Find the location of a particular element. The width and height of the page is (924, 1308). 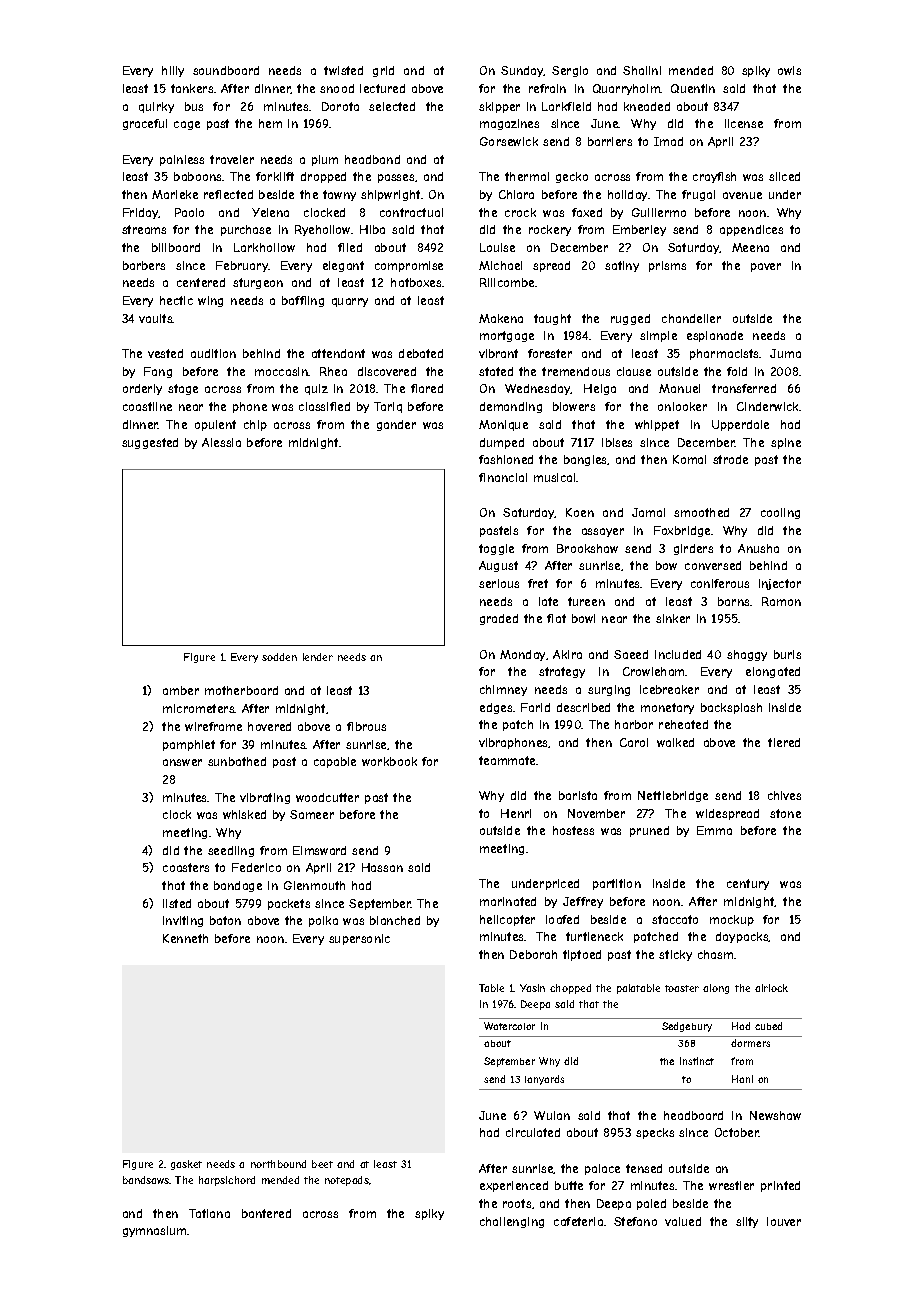

painless is located at coordinates (182, 160).
